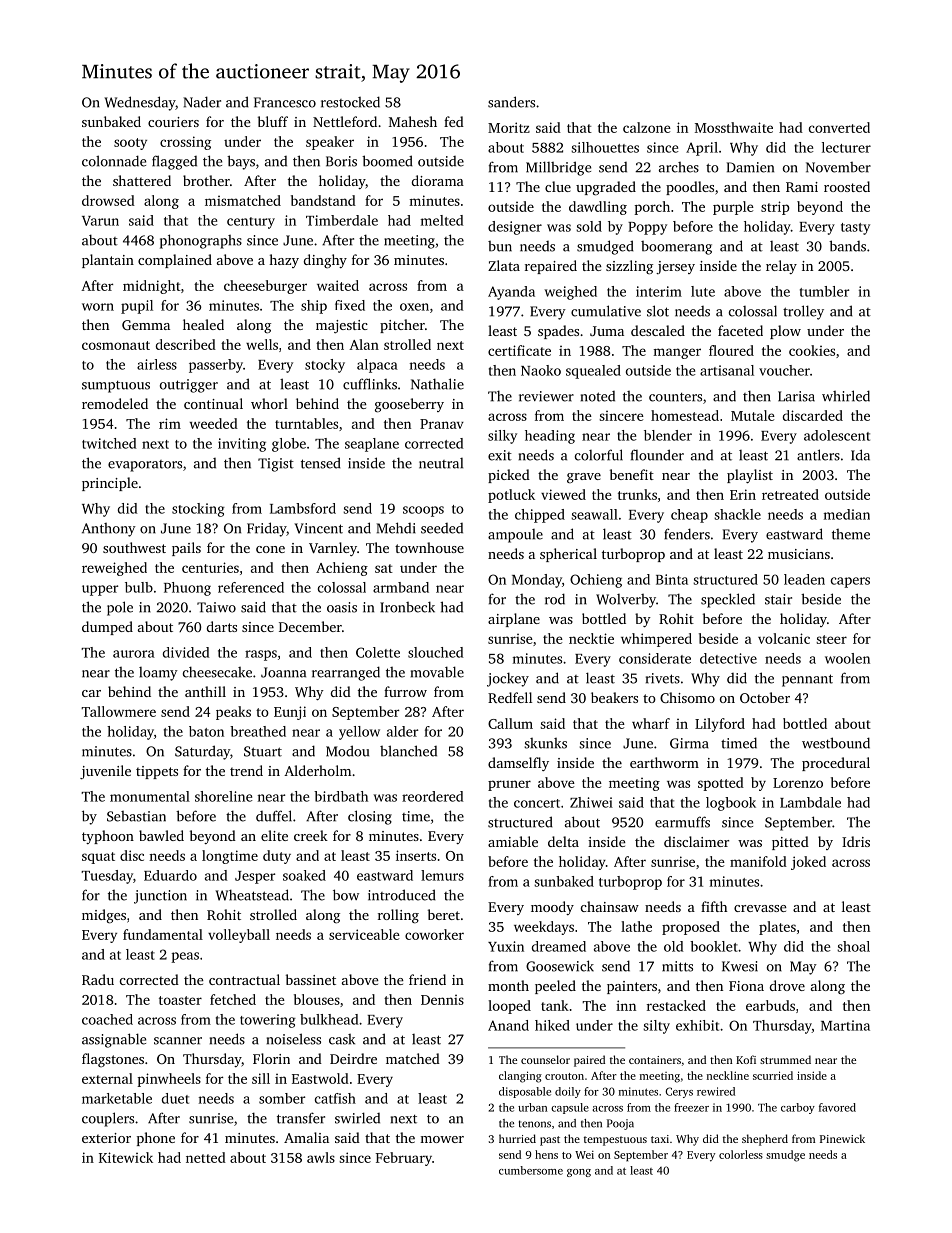 The image size is (952, 1233). Describe the element at coordinates (317, 999) in the image. I see `blouses` at that location.
